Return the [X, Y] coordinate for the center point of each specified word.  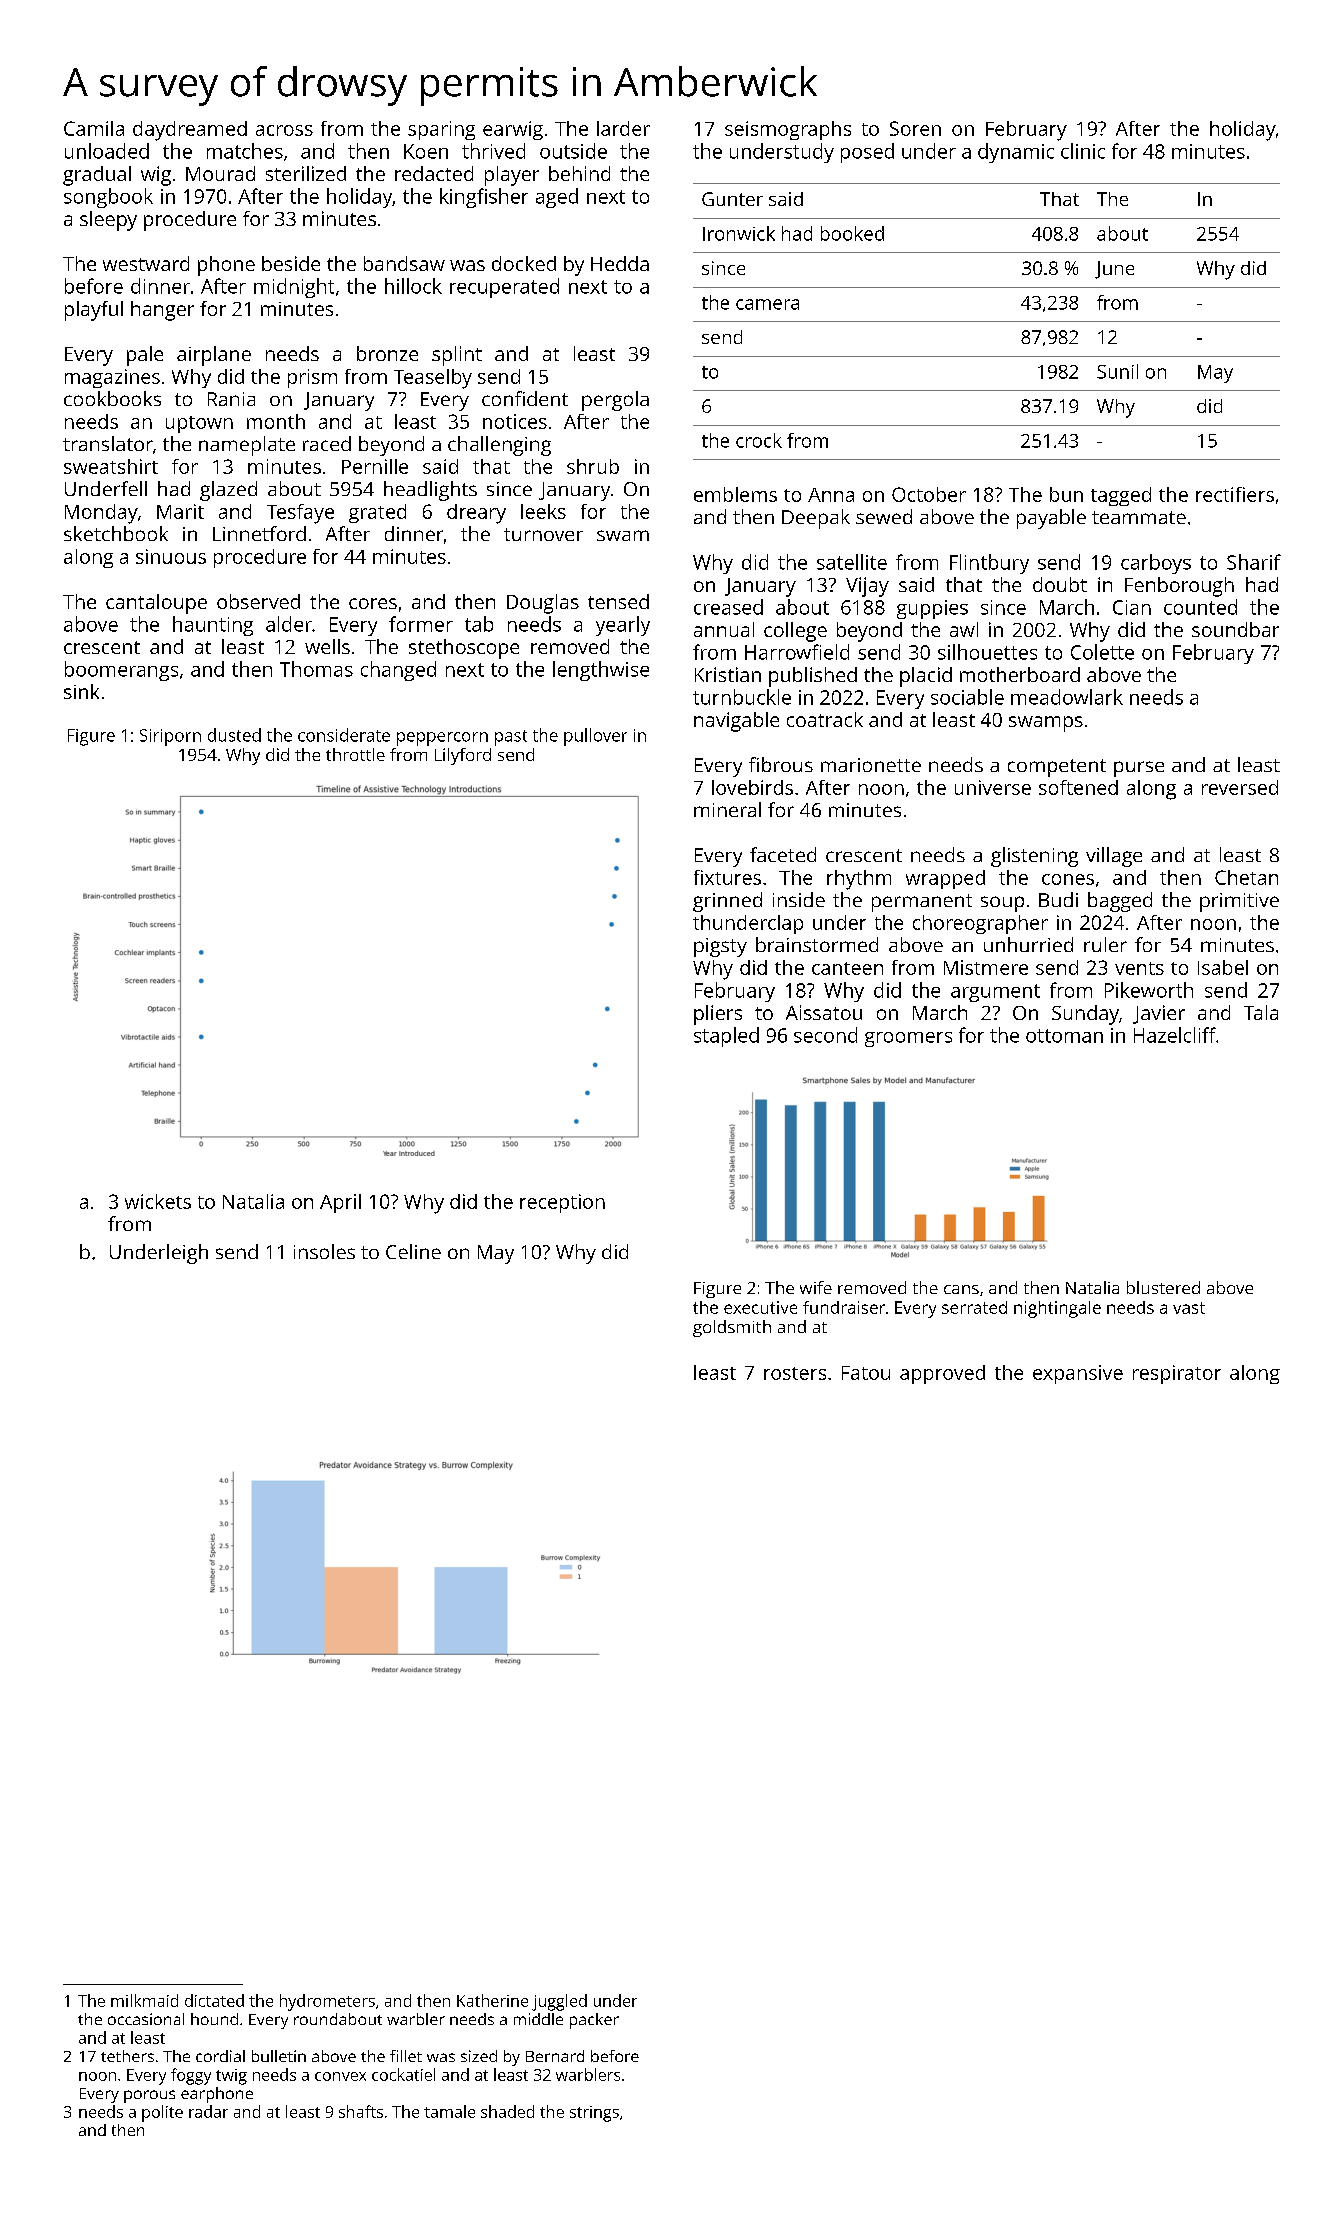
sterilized [306, 173]
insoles [324, 1251]
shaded [507, 2111]
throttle [355, 754]
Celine [413, 1251]
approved [942, 1374]
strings [594, 2114]
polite [162, 2113]
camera [767, 304]
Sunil [1117, 371]
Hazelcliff [1175, 1035]
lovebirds [752, 787]
